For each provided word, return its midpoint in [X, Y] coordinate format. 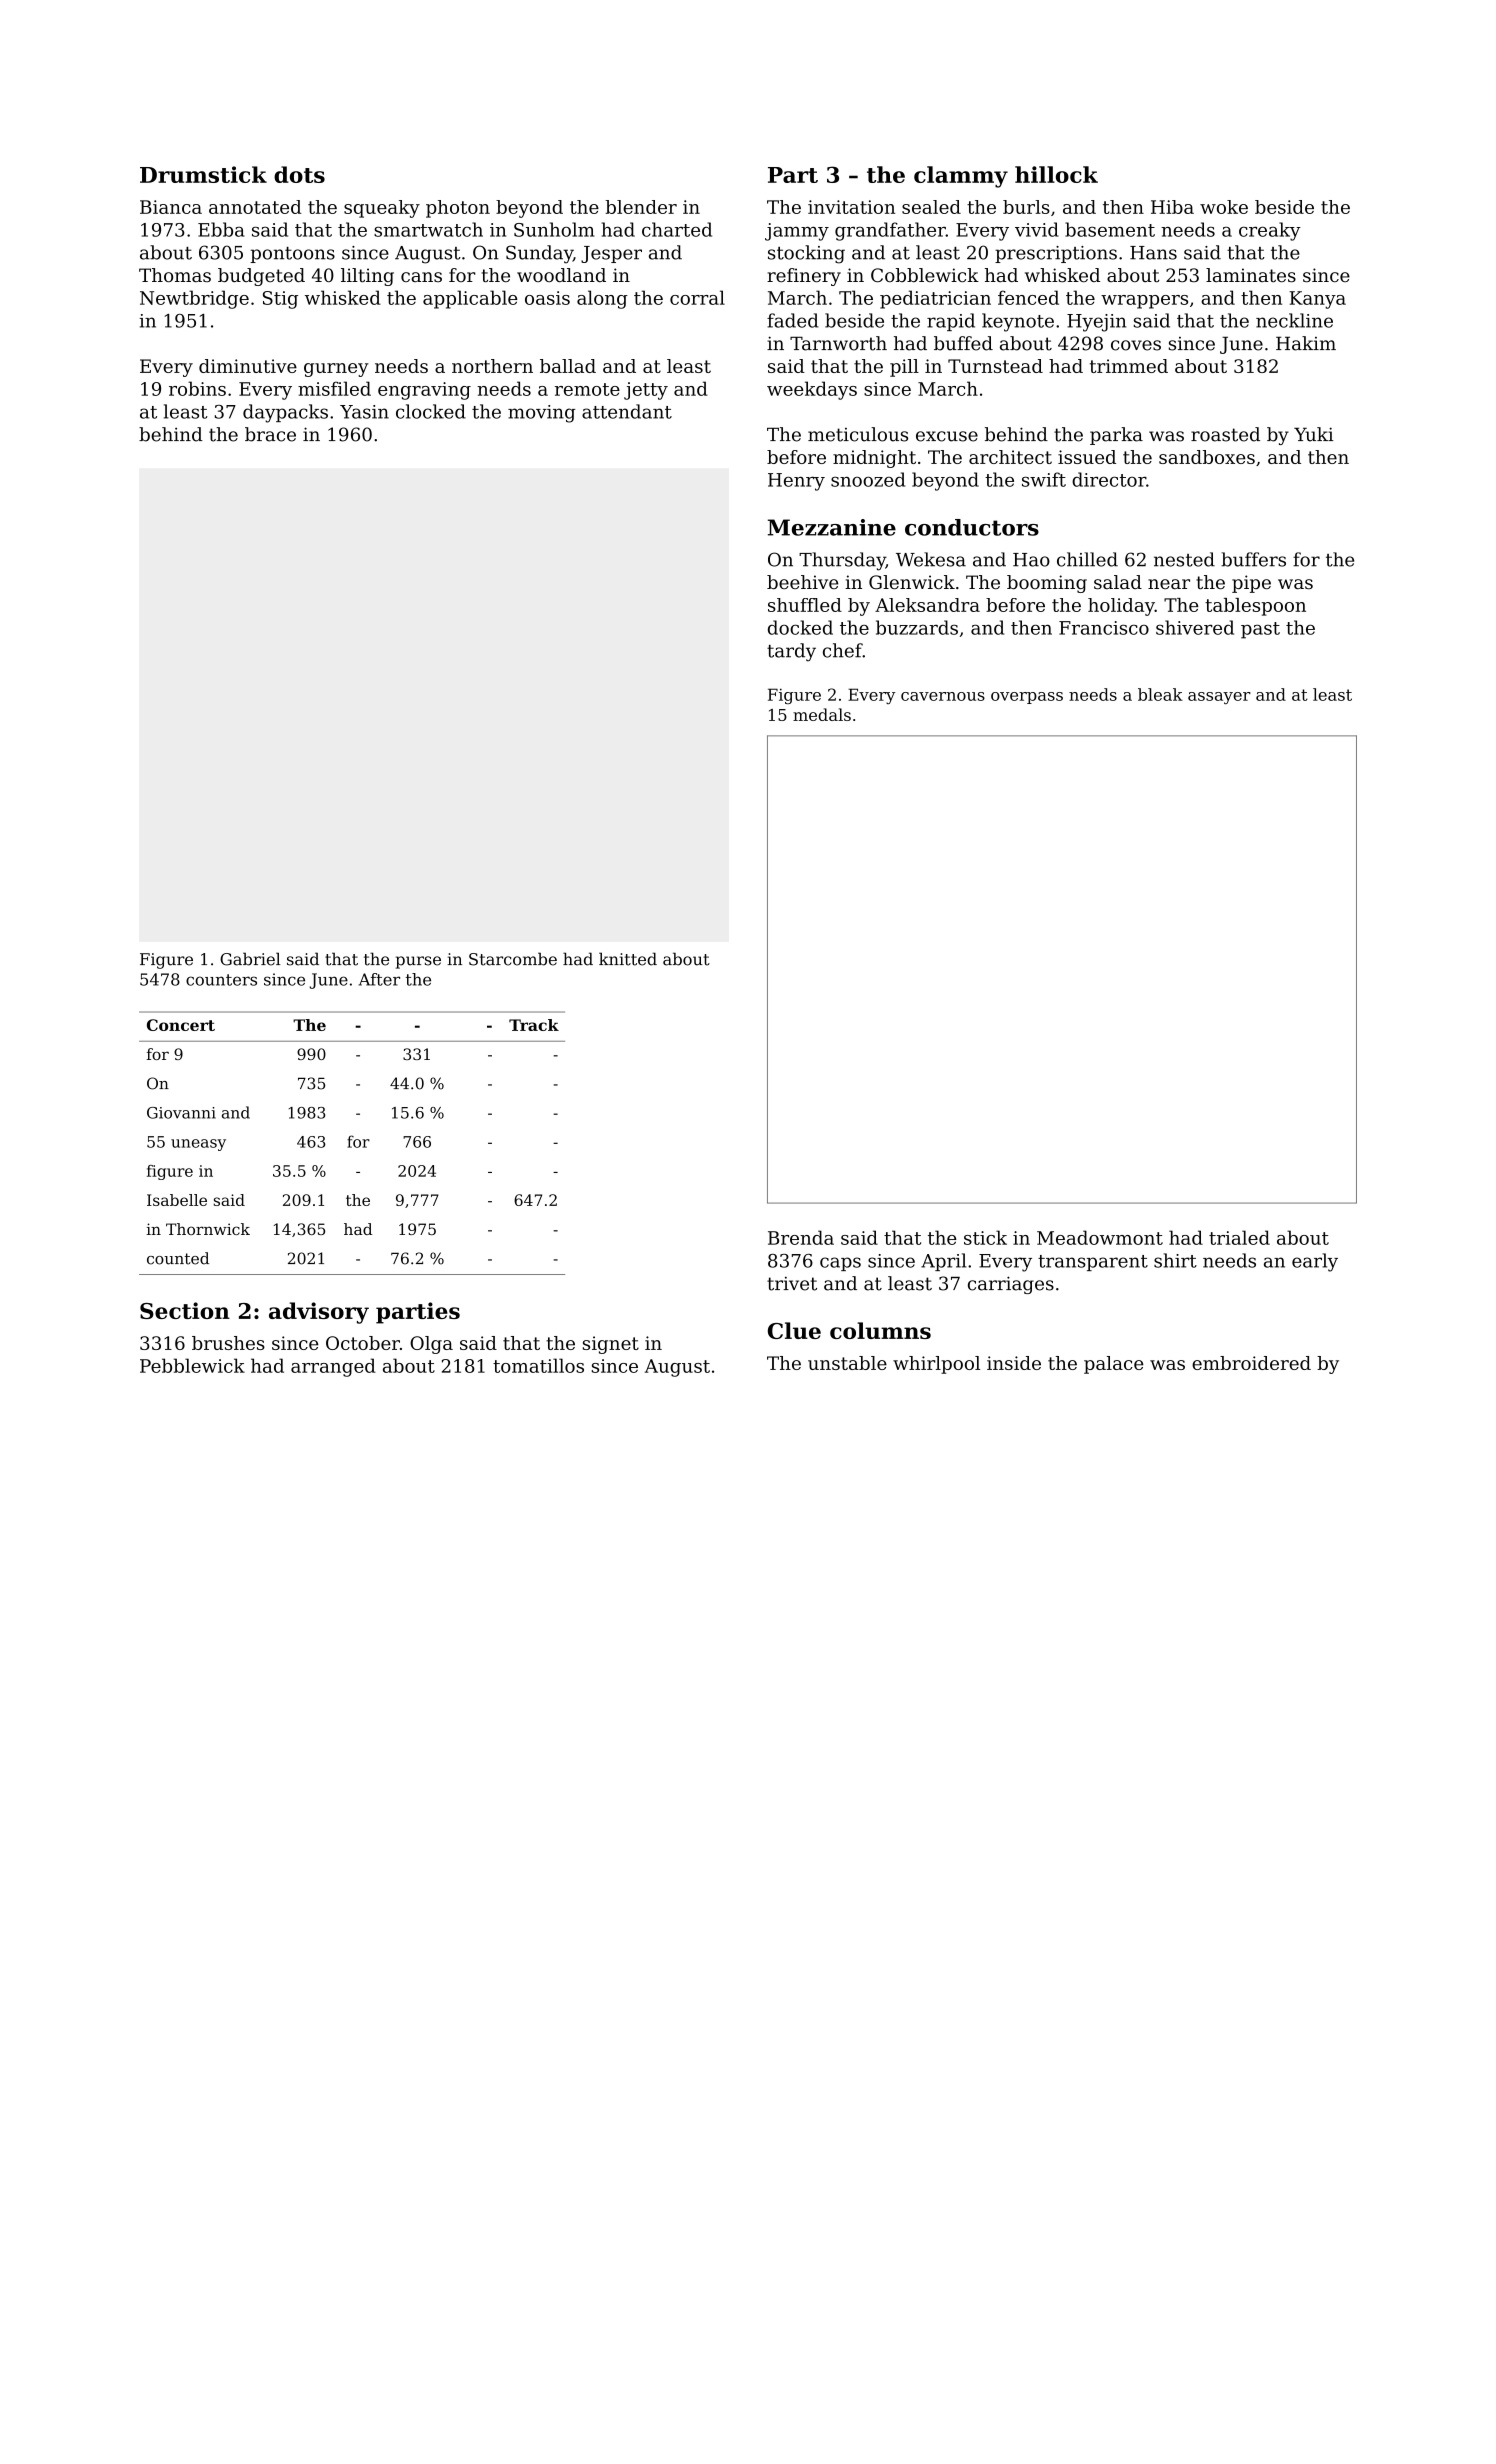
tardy [791, 652]
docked [800, 627]
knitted [628, 959]
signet [611, 1345]
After [379, 979]
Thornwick [208, 1229]
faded [793, 320]
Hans [1153, 253]
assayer [1219, 698]
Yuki [1314, 434]
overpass [1027, 698]
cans [421, 277]
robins [197, 388]
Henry [796, 482]
